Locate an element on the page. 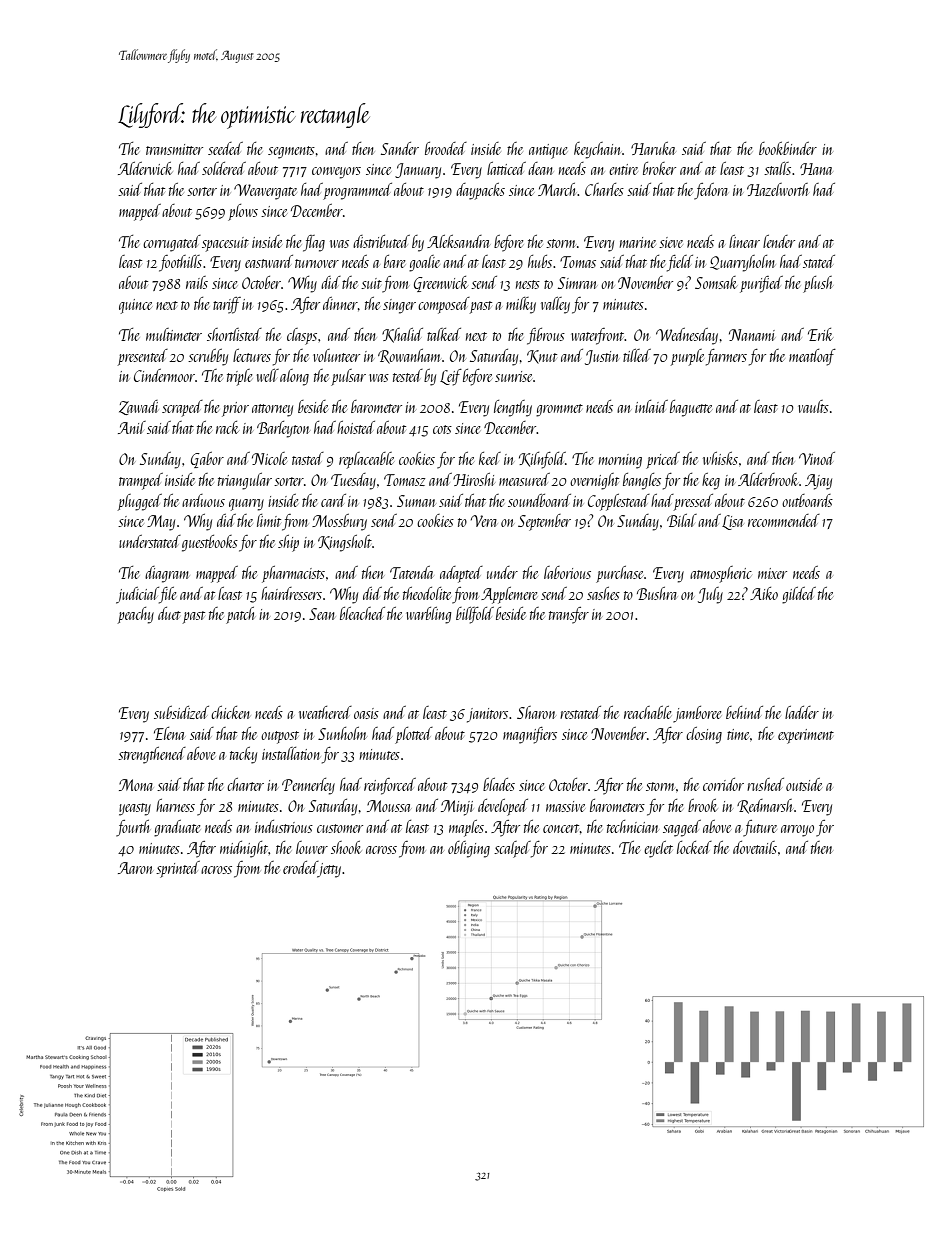 This page has width=952, height=1233. closing is located at coordinates (704, 735).
